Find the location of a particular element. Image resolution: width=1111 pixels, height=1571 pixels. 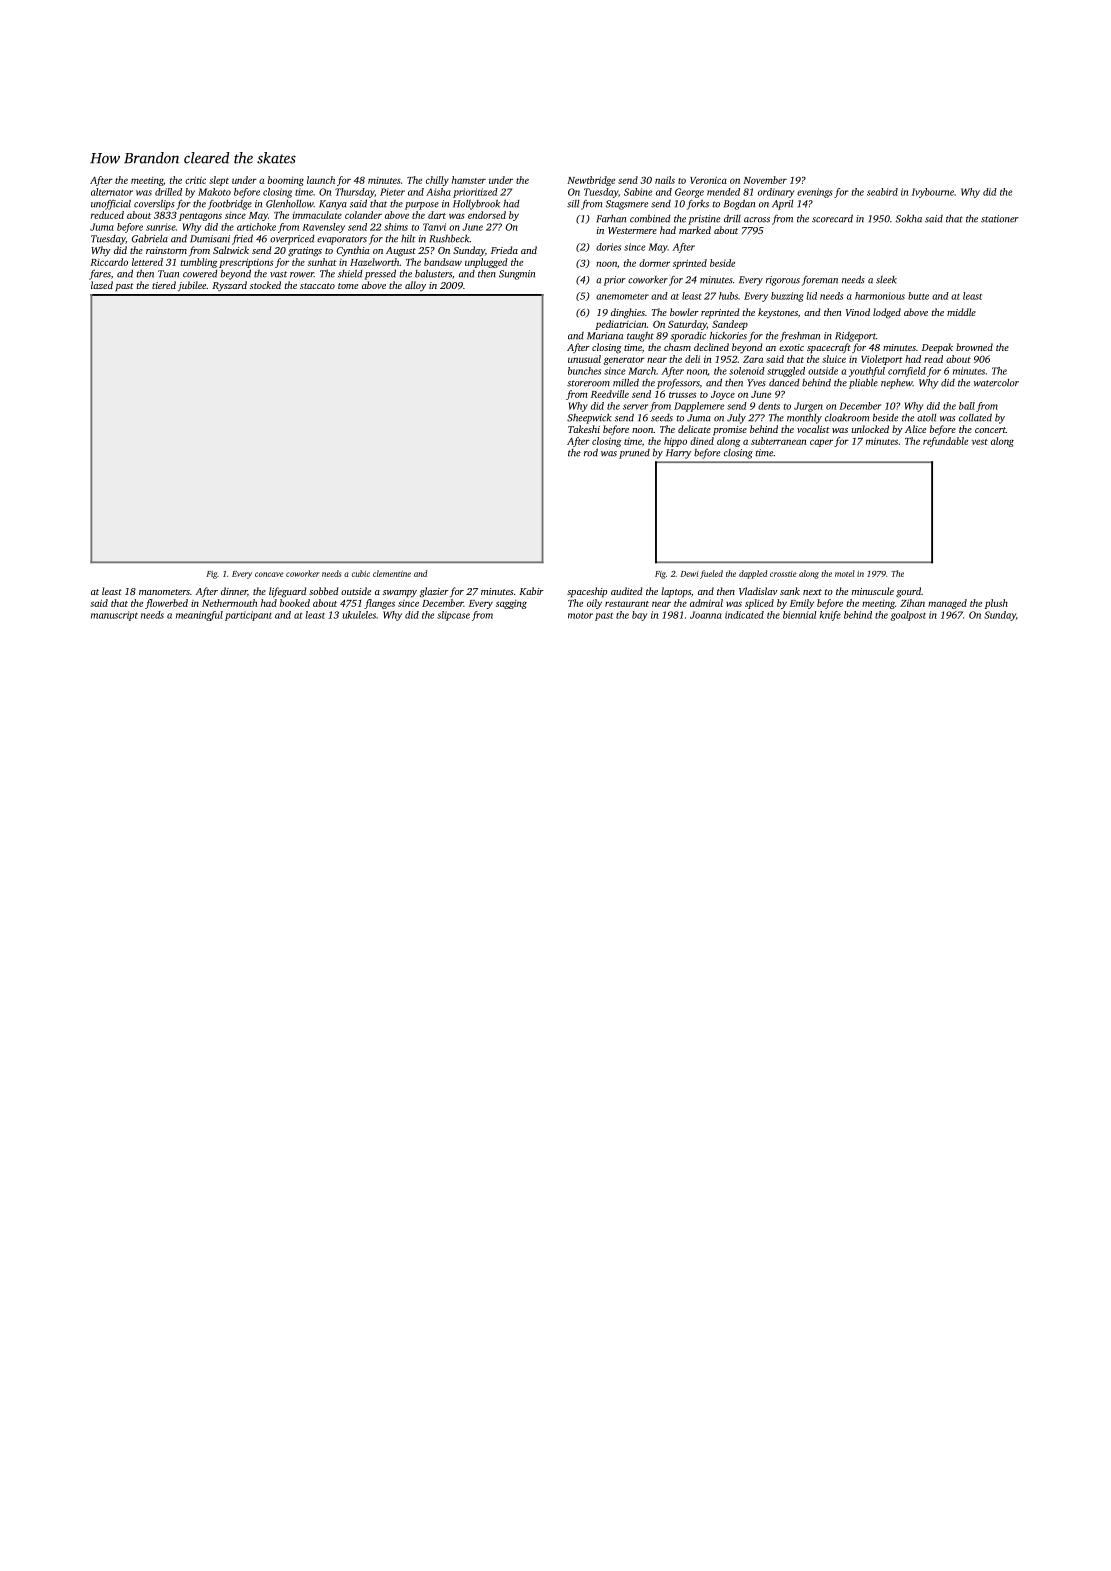

Takeshi is located at coordinates (584, 429).
